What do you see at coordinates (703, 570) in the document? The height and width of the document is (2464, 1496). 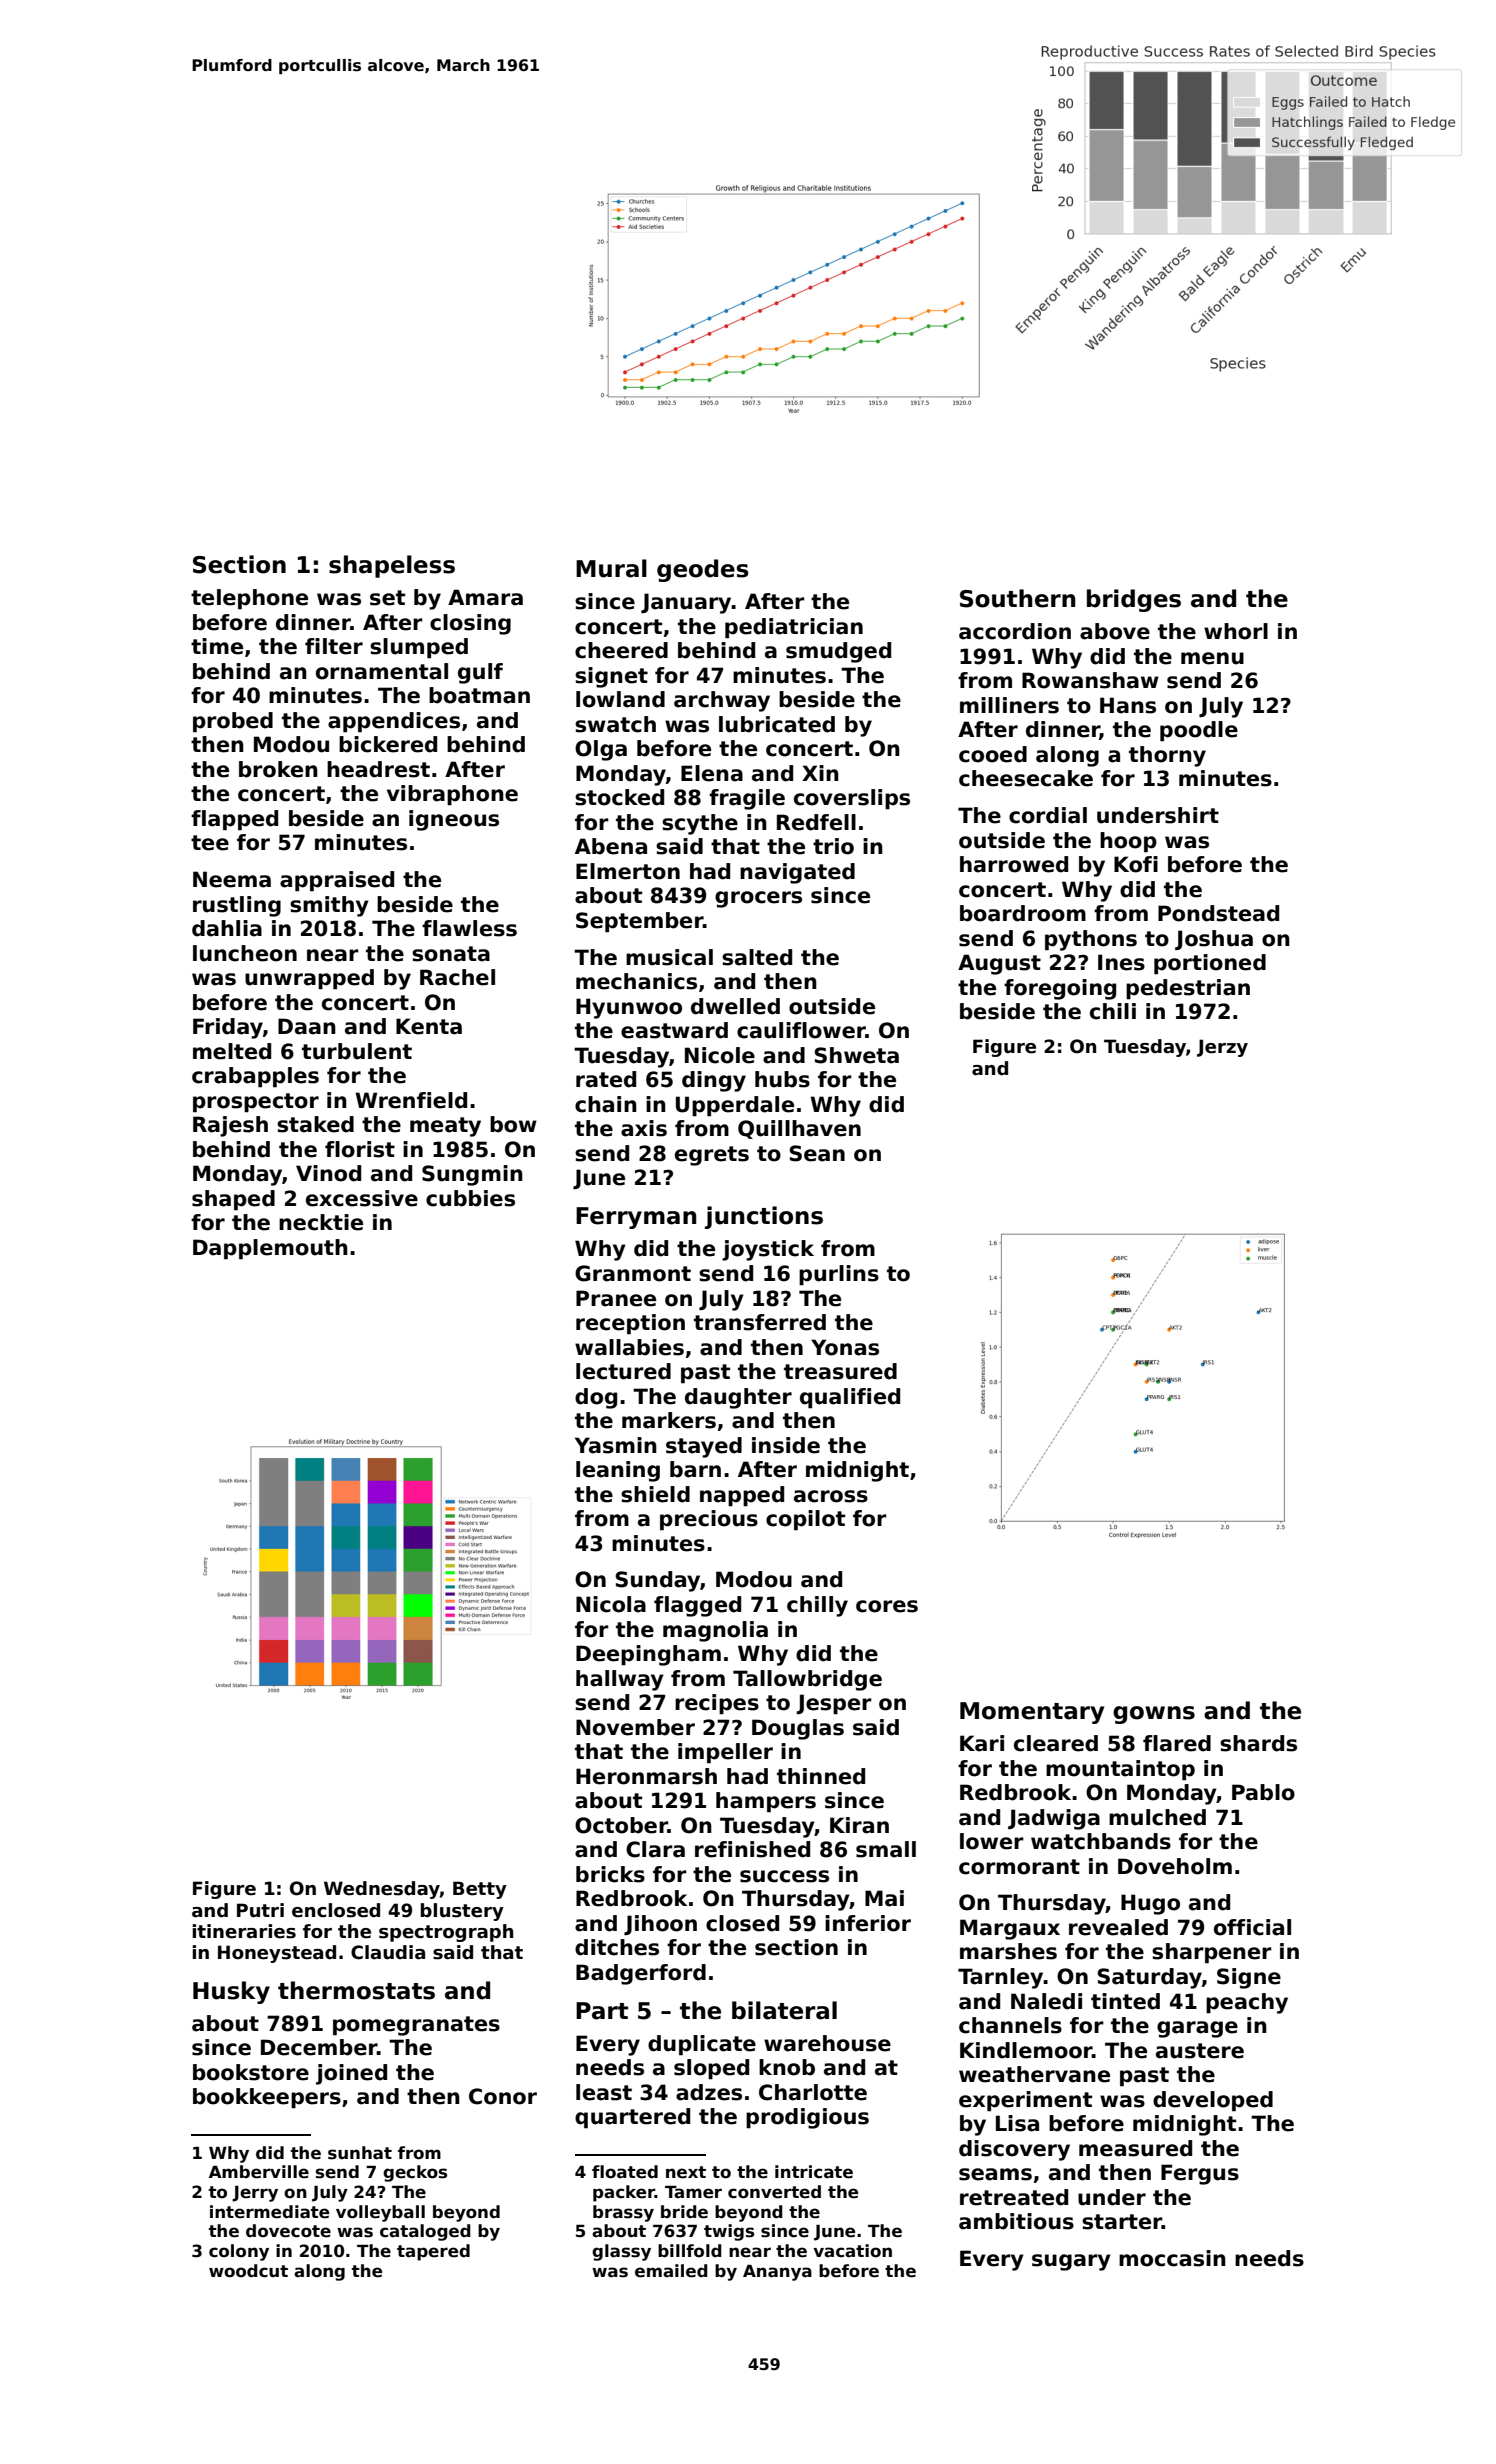 I see `geodes` at bounding box center [703, 570].
